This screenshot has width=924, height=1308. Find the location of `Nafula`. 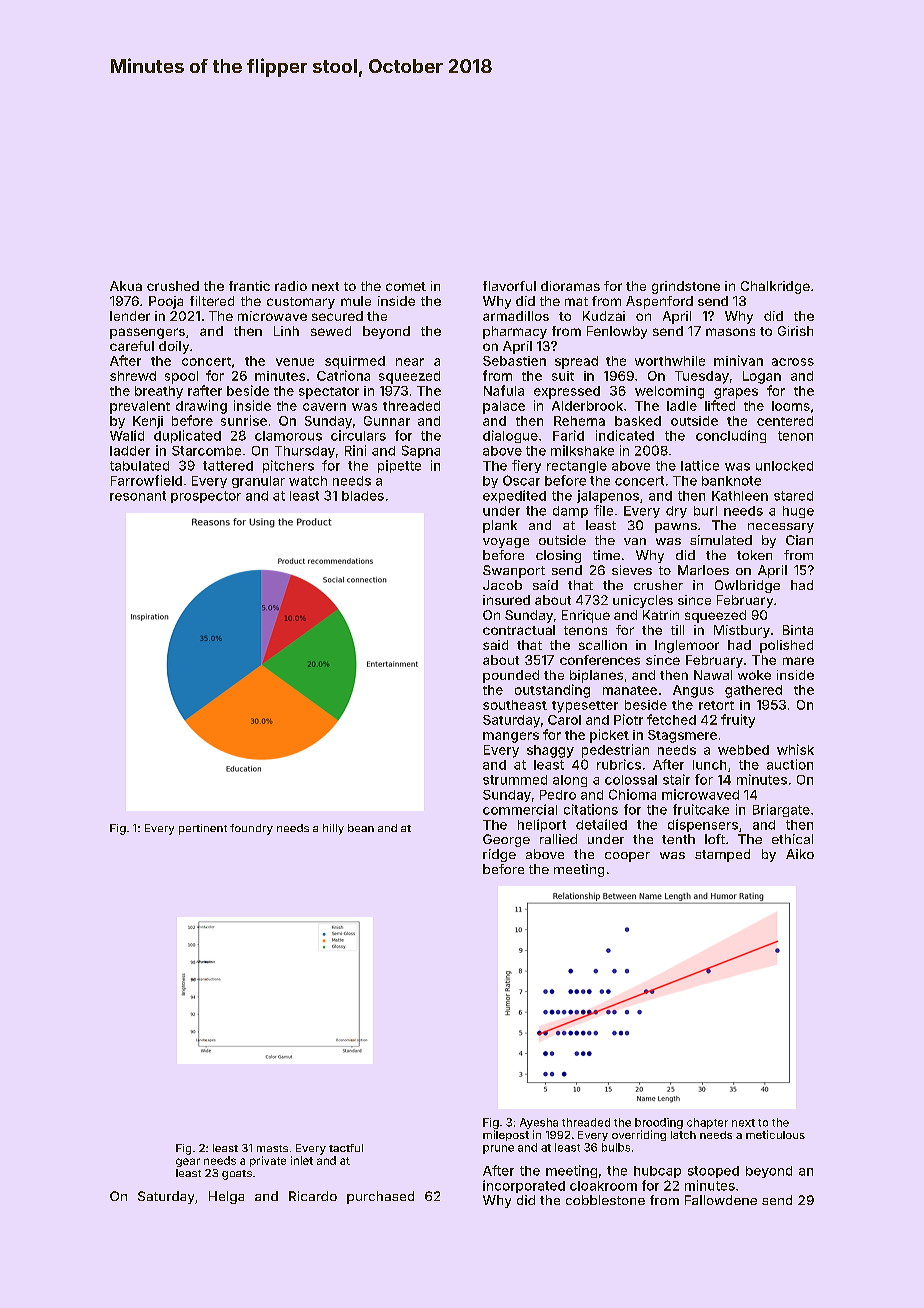

Nafula is located at coordinates (504, 390).
